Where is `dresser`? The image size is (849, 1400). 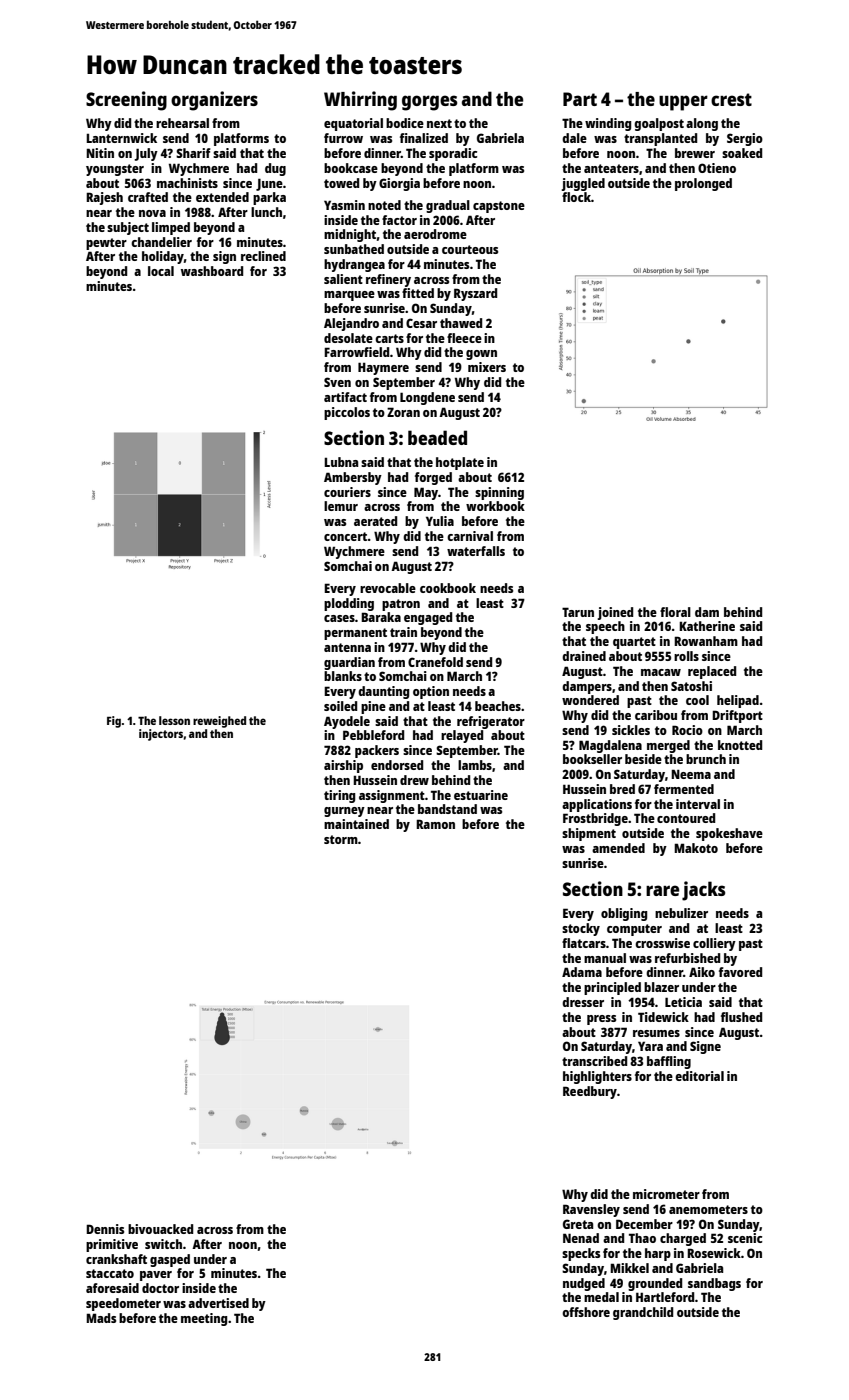 dresser is located at coordinates (583, 1002).
